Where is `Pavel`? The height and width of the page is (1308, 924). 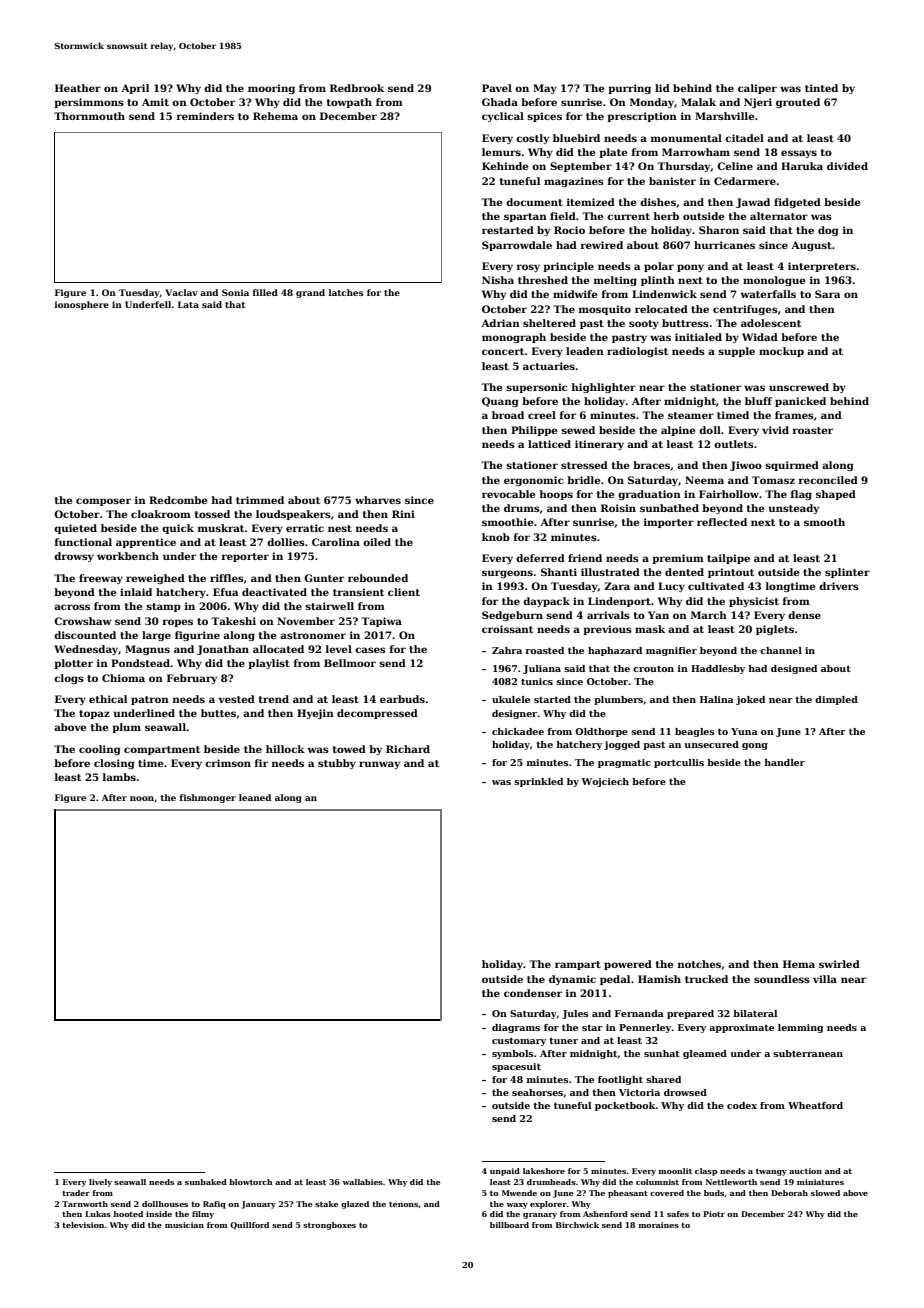 Pavel is located at coordinates (497, 88).
